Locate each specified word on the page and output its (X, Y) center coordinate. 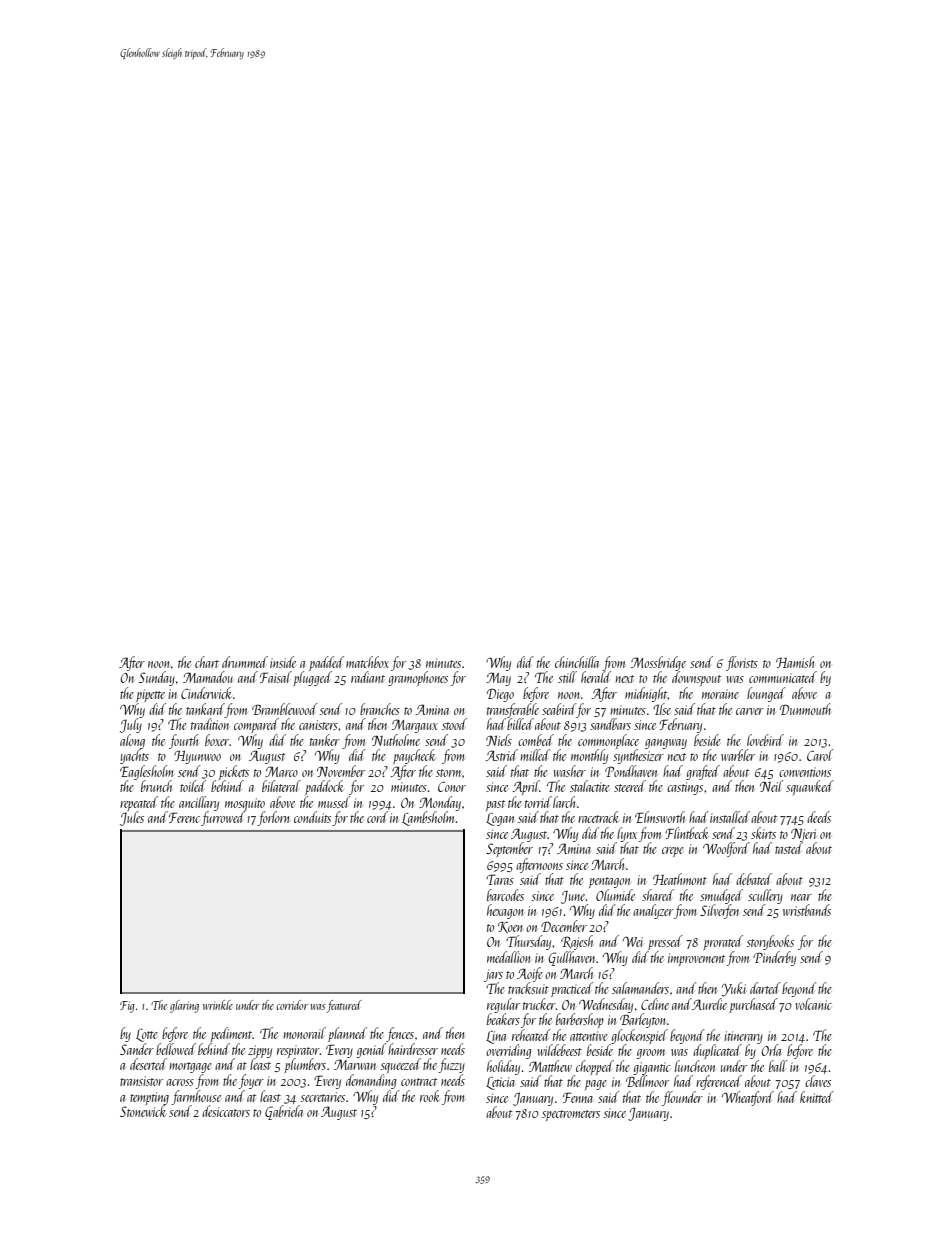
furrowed (223, 818)
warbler (738, 755)
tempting (149, 1098)
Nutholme (396, 740)
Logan (500, 819)
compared (256, 725)
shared (658, 895)
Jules (132, 818)
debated (754, 879)
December (564, 926)
